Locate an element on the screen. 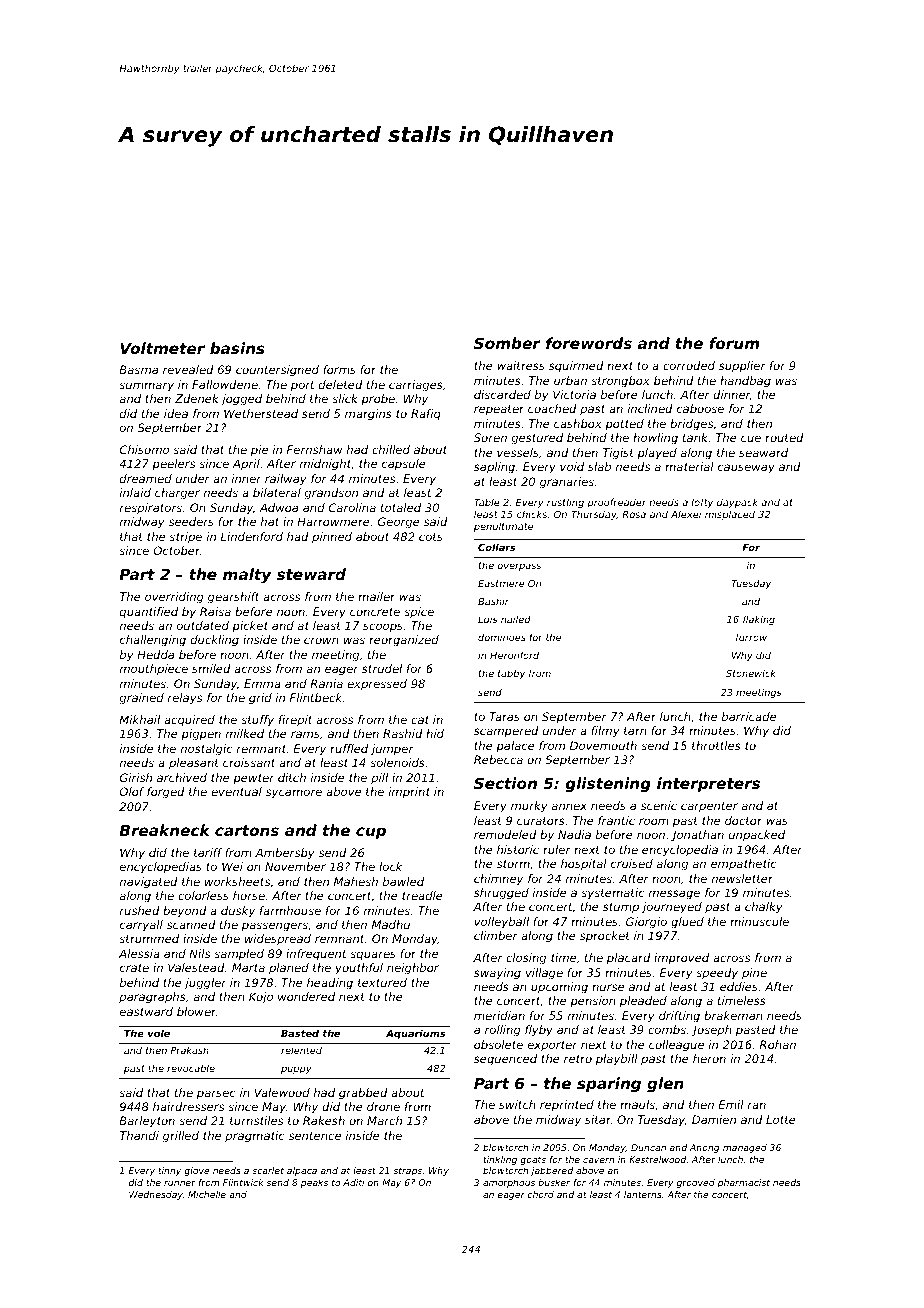 The height and width of the screenshot is (1308, 924). Aditi is located at coordinates (354, 1182).
